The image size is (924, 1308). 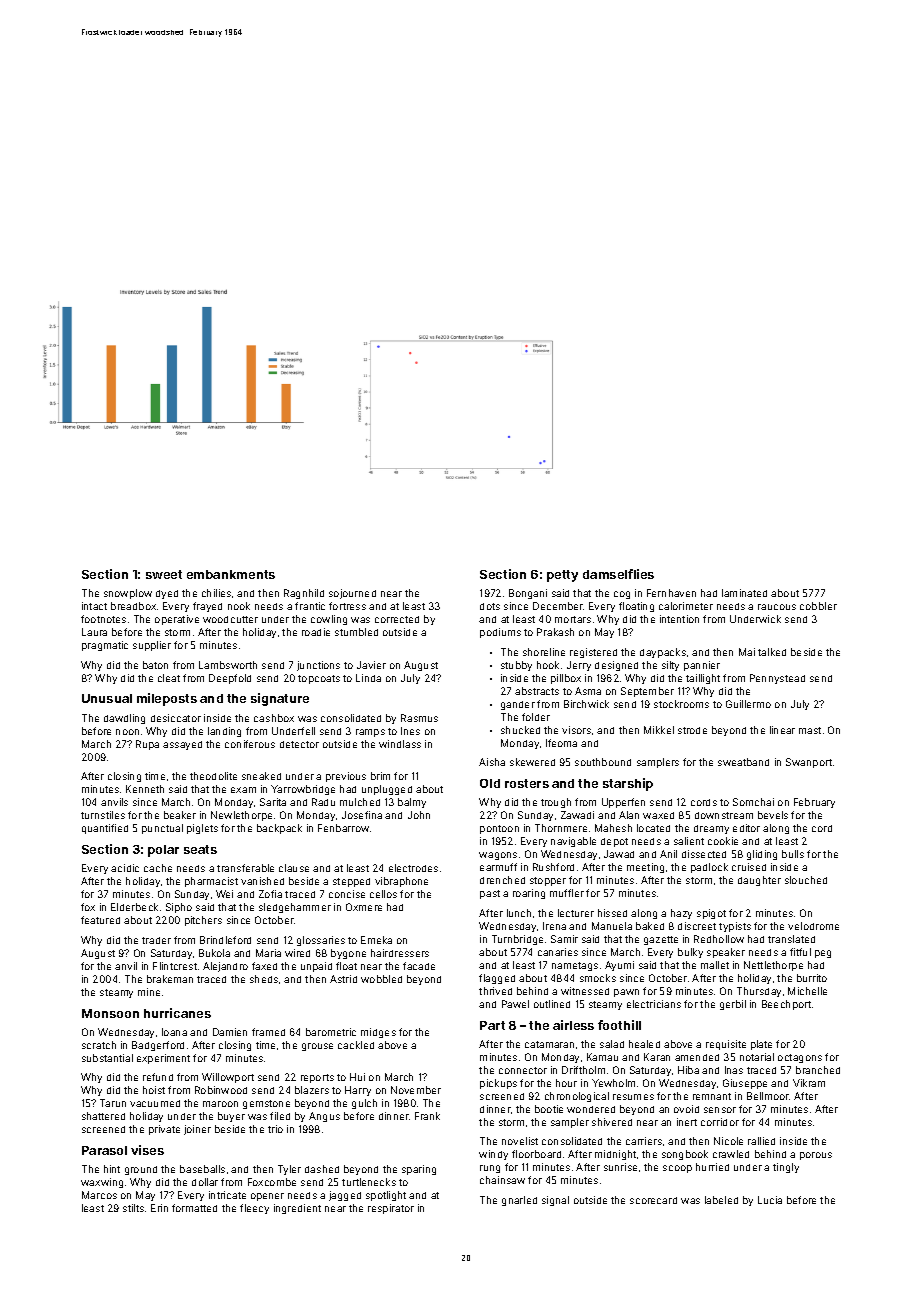 What do you see at coordinates (618, 574) in the screenshot?
I see `damselflies` at bounding box center [618, 574].
